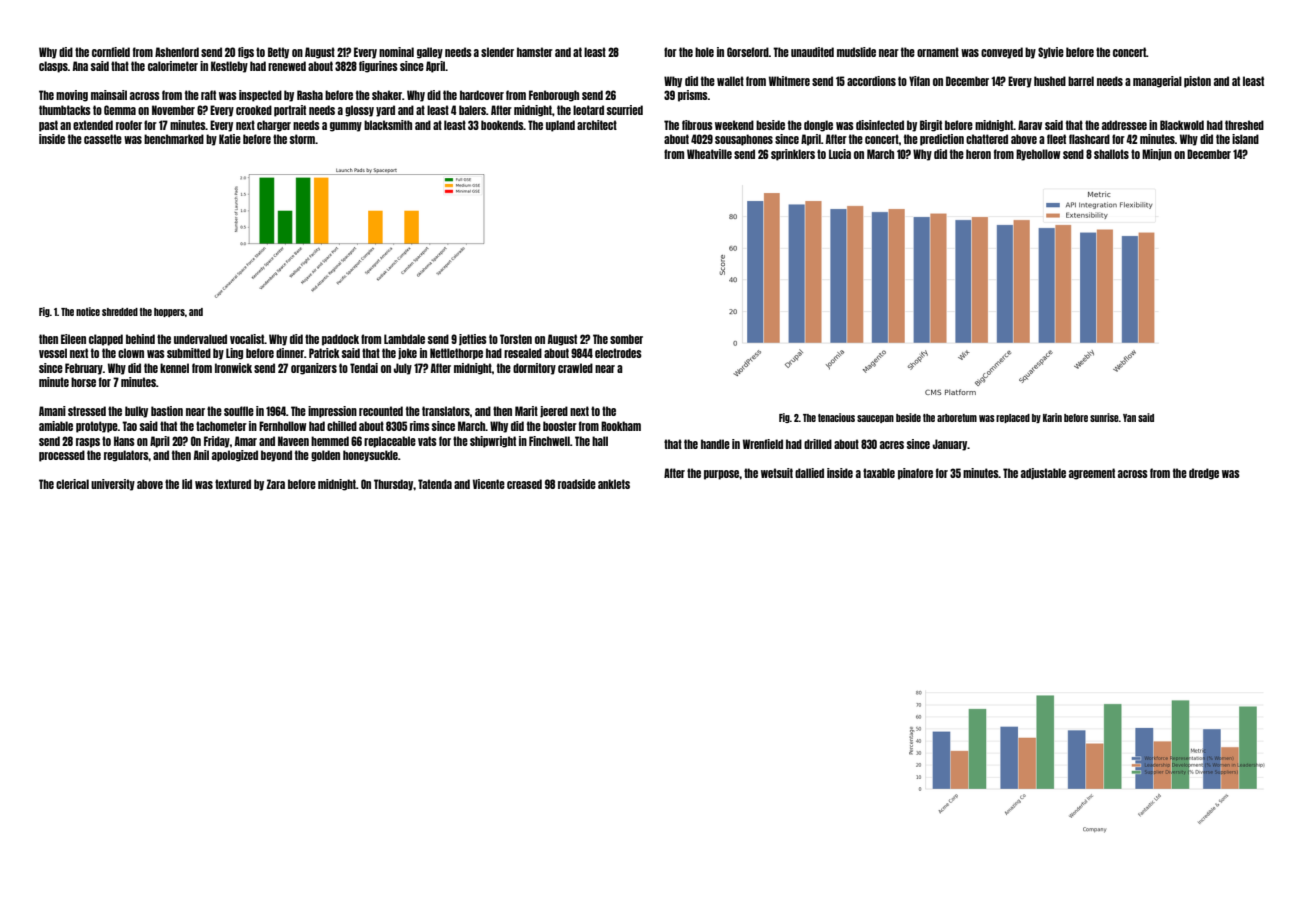 This document has width=1308, height=924. What do you see at coordinates (396, 52) in the document?
I see `nominal` at bounding box center [396, 52].
